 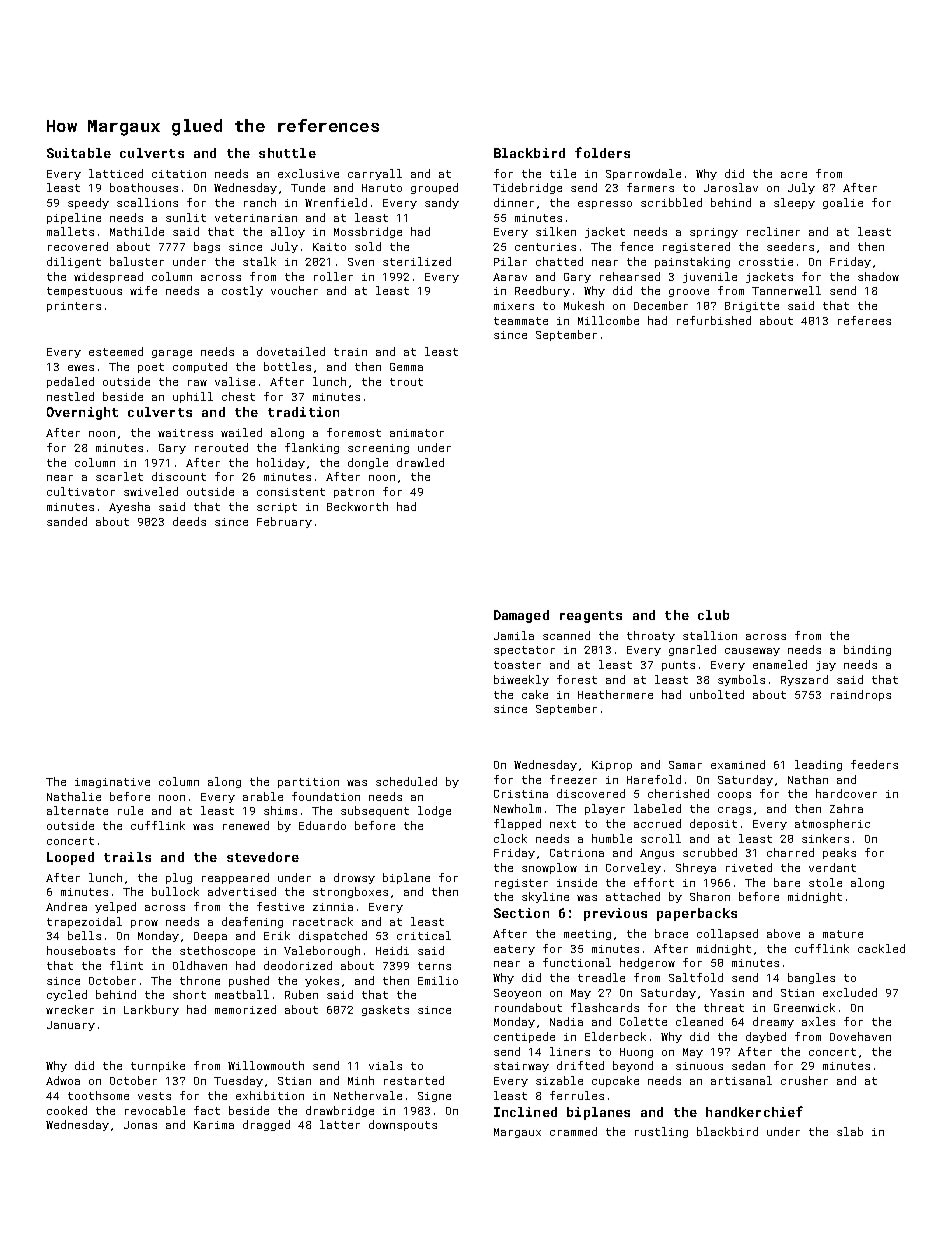 What do you see at coordinates (88, 203) in the screenshot?
I see `speedy` at bounding box center [88, 203].
